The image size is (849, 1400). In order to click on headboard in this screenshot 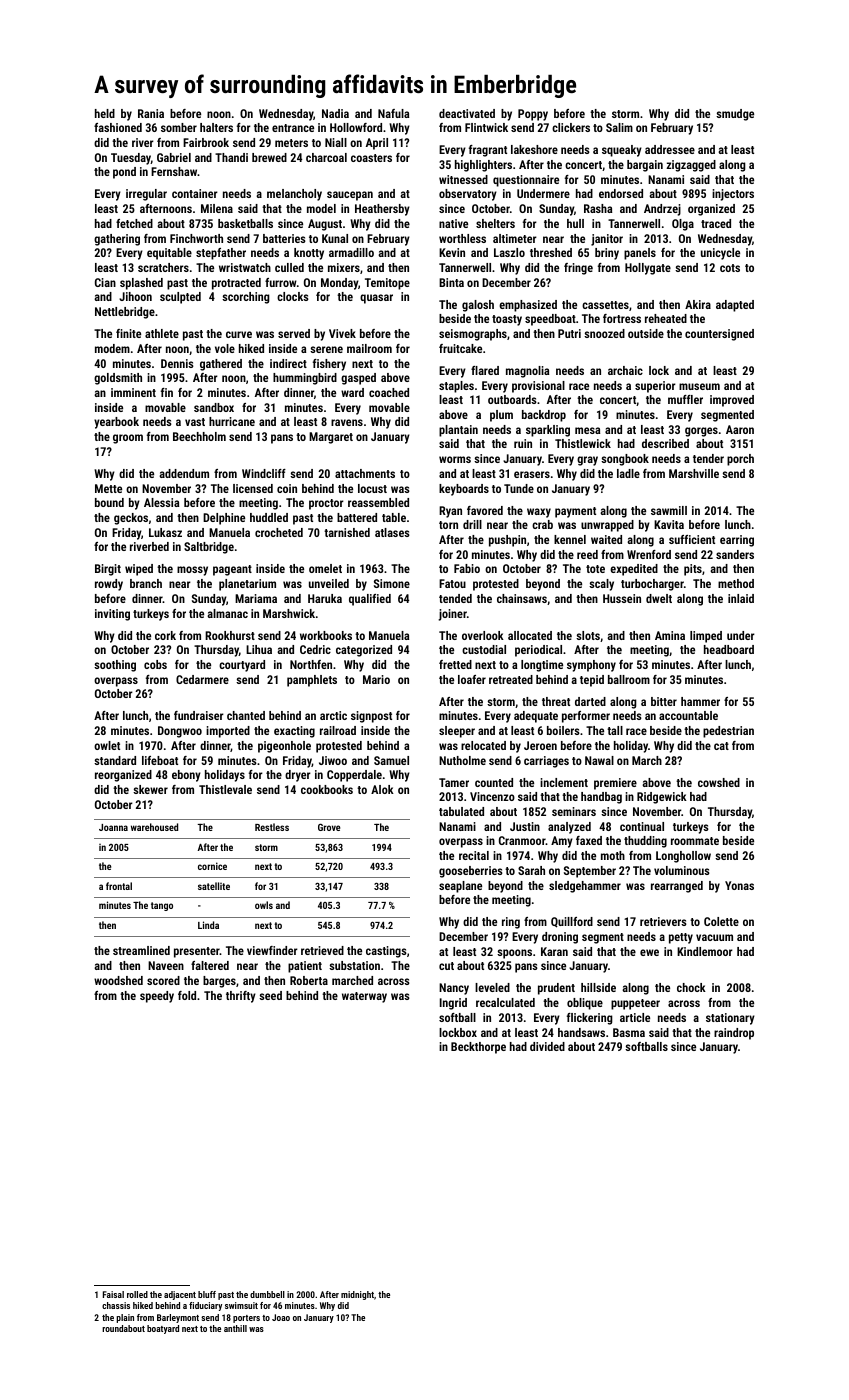, I will do `click(729, 649)`.
